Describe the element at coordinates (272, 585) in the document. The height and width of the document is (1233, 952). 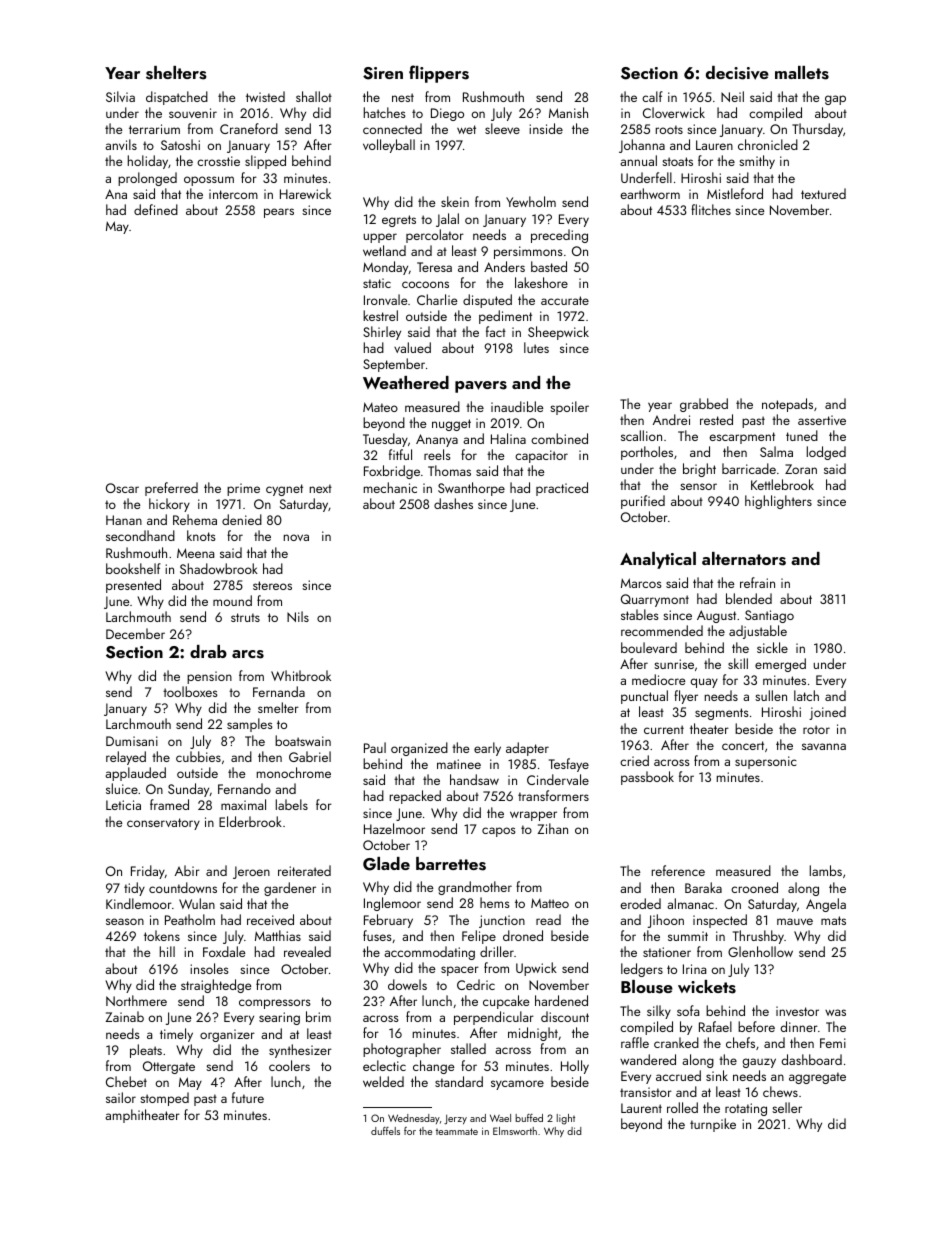
I see `stereos` at that location.
